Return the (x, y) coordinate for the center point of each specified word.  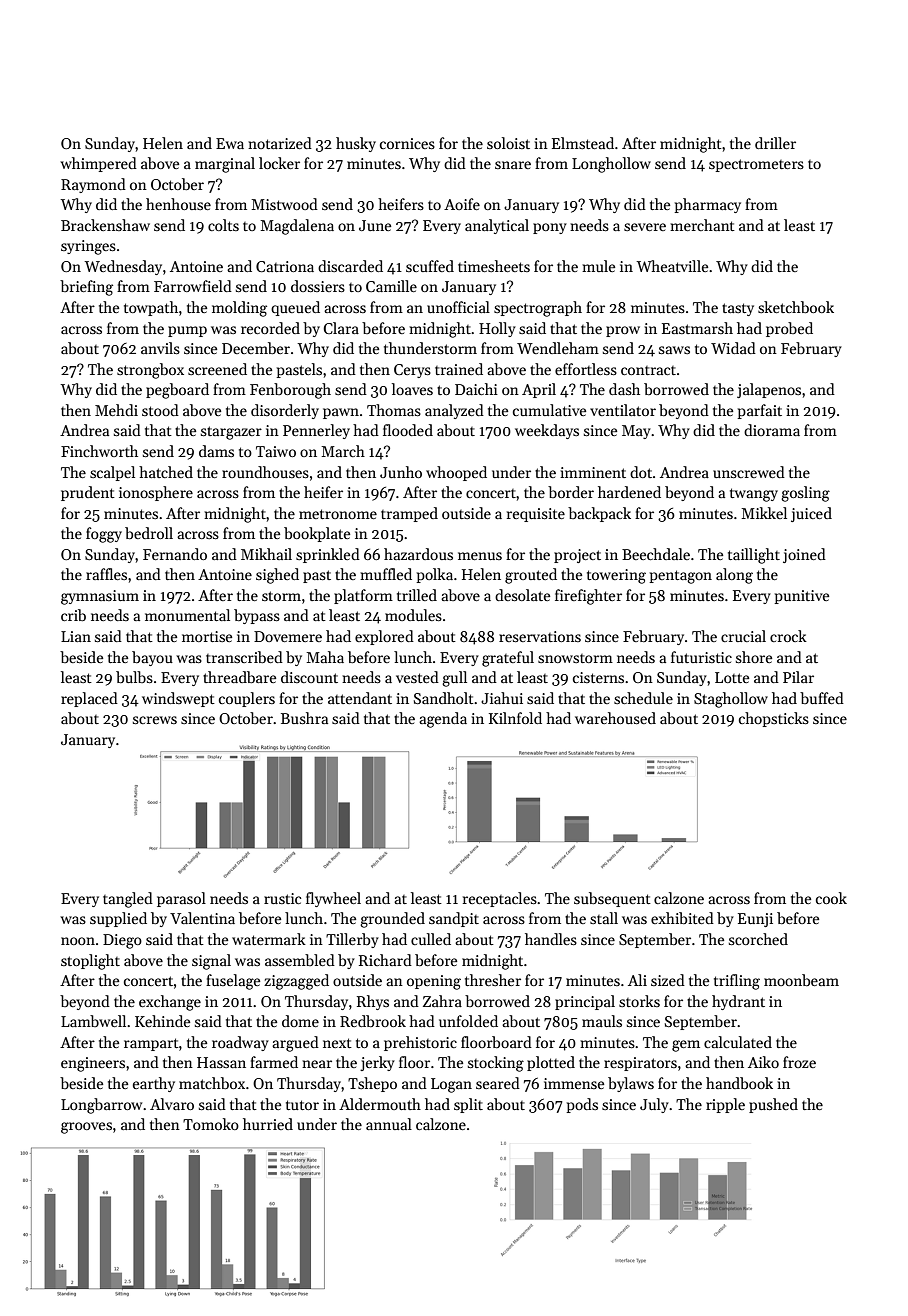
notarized (280, 143)
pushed (773, 1105)
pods (582, 1105)
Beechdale (656, 554)
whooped (456, 473)
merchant (702, 225)
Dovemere (288, 636)
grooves (86, 1128)
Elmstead (583, 143)
